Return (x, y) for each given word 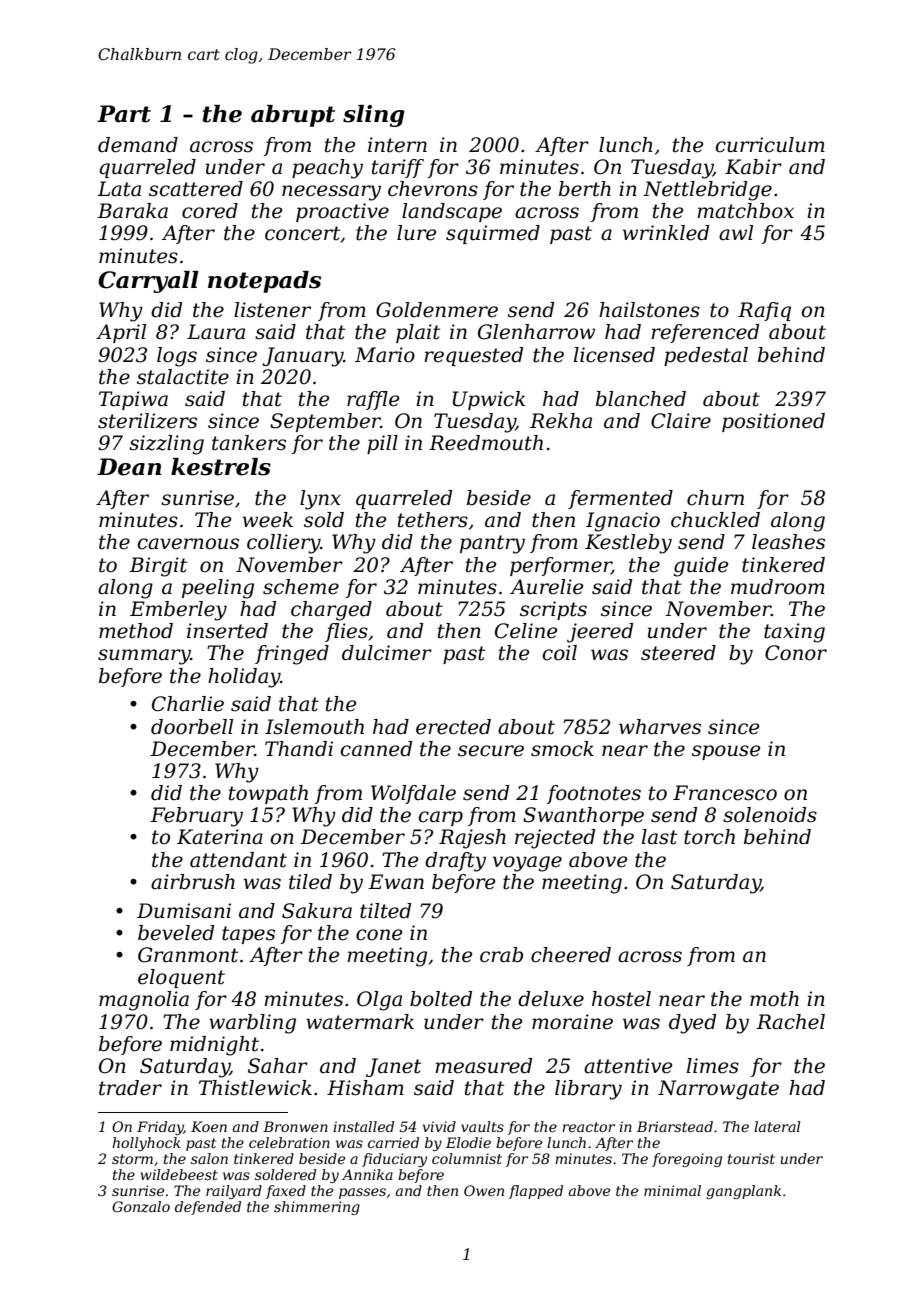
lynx (320, 500)
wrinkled (666, 233)
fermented (620, 499)
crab (501, 955)
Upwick (489, 400)
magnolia (144, 1001)
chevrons (433, 189)
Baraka (132, 211)
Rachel (790, 1022)
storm (132, 1159)
